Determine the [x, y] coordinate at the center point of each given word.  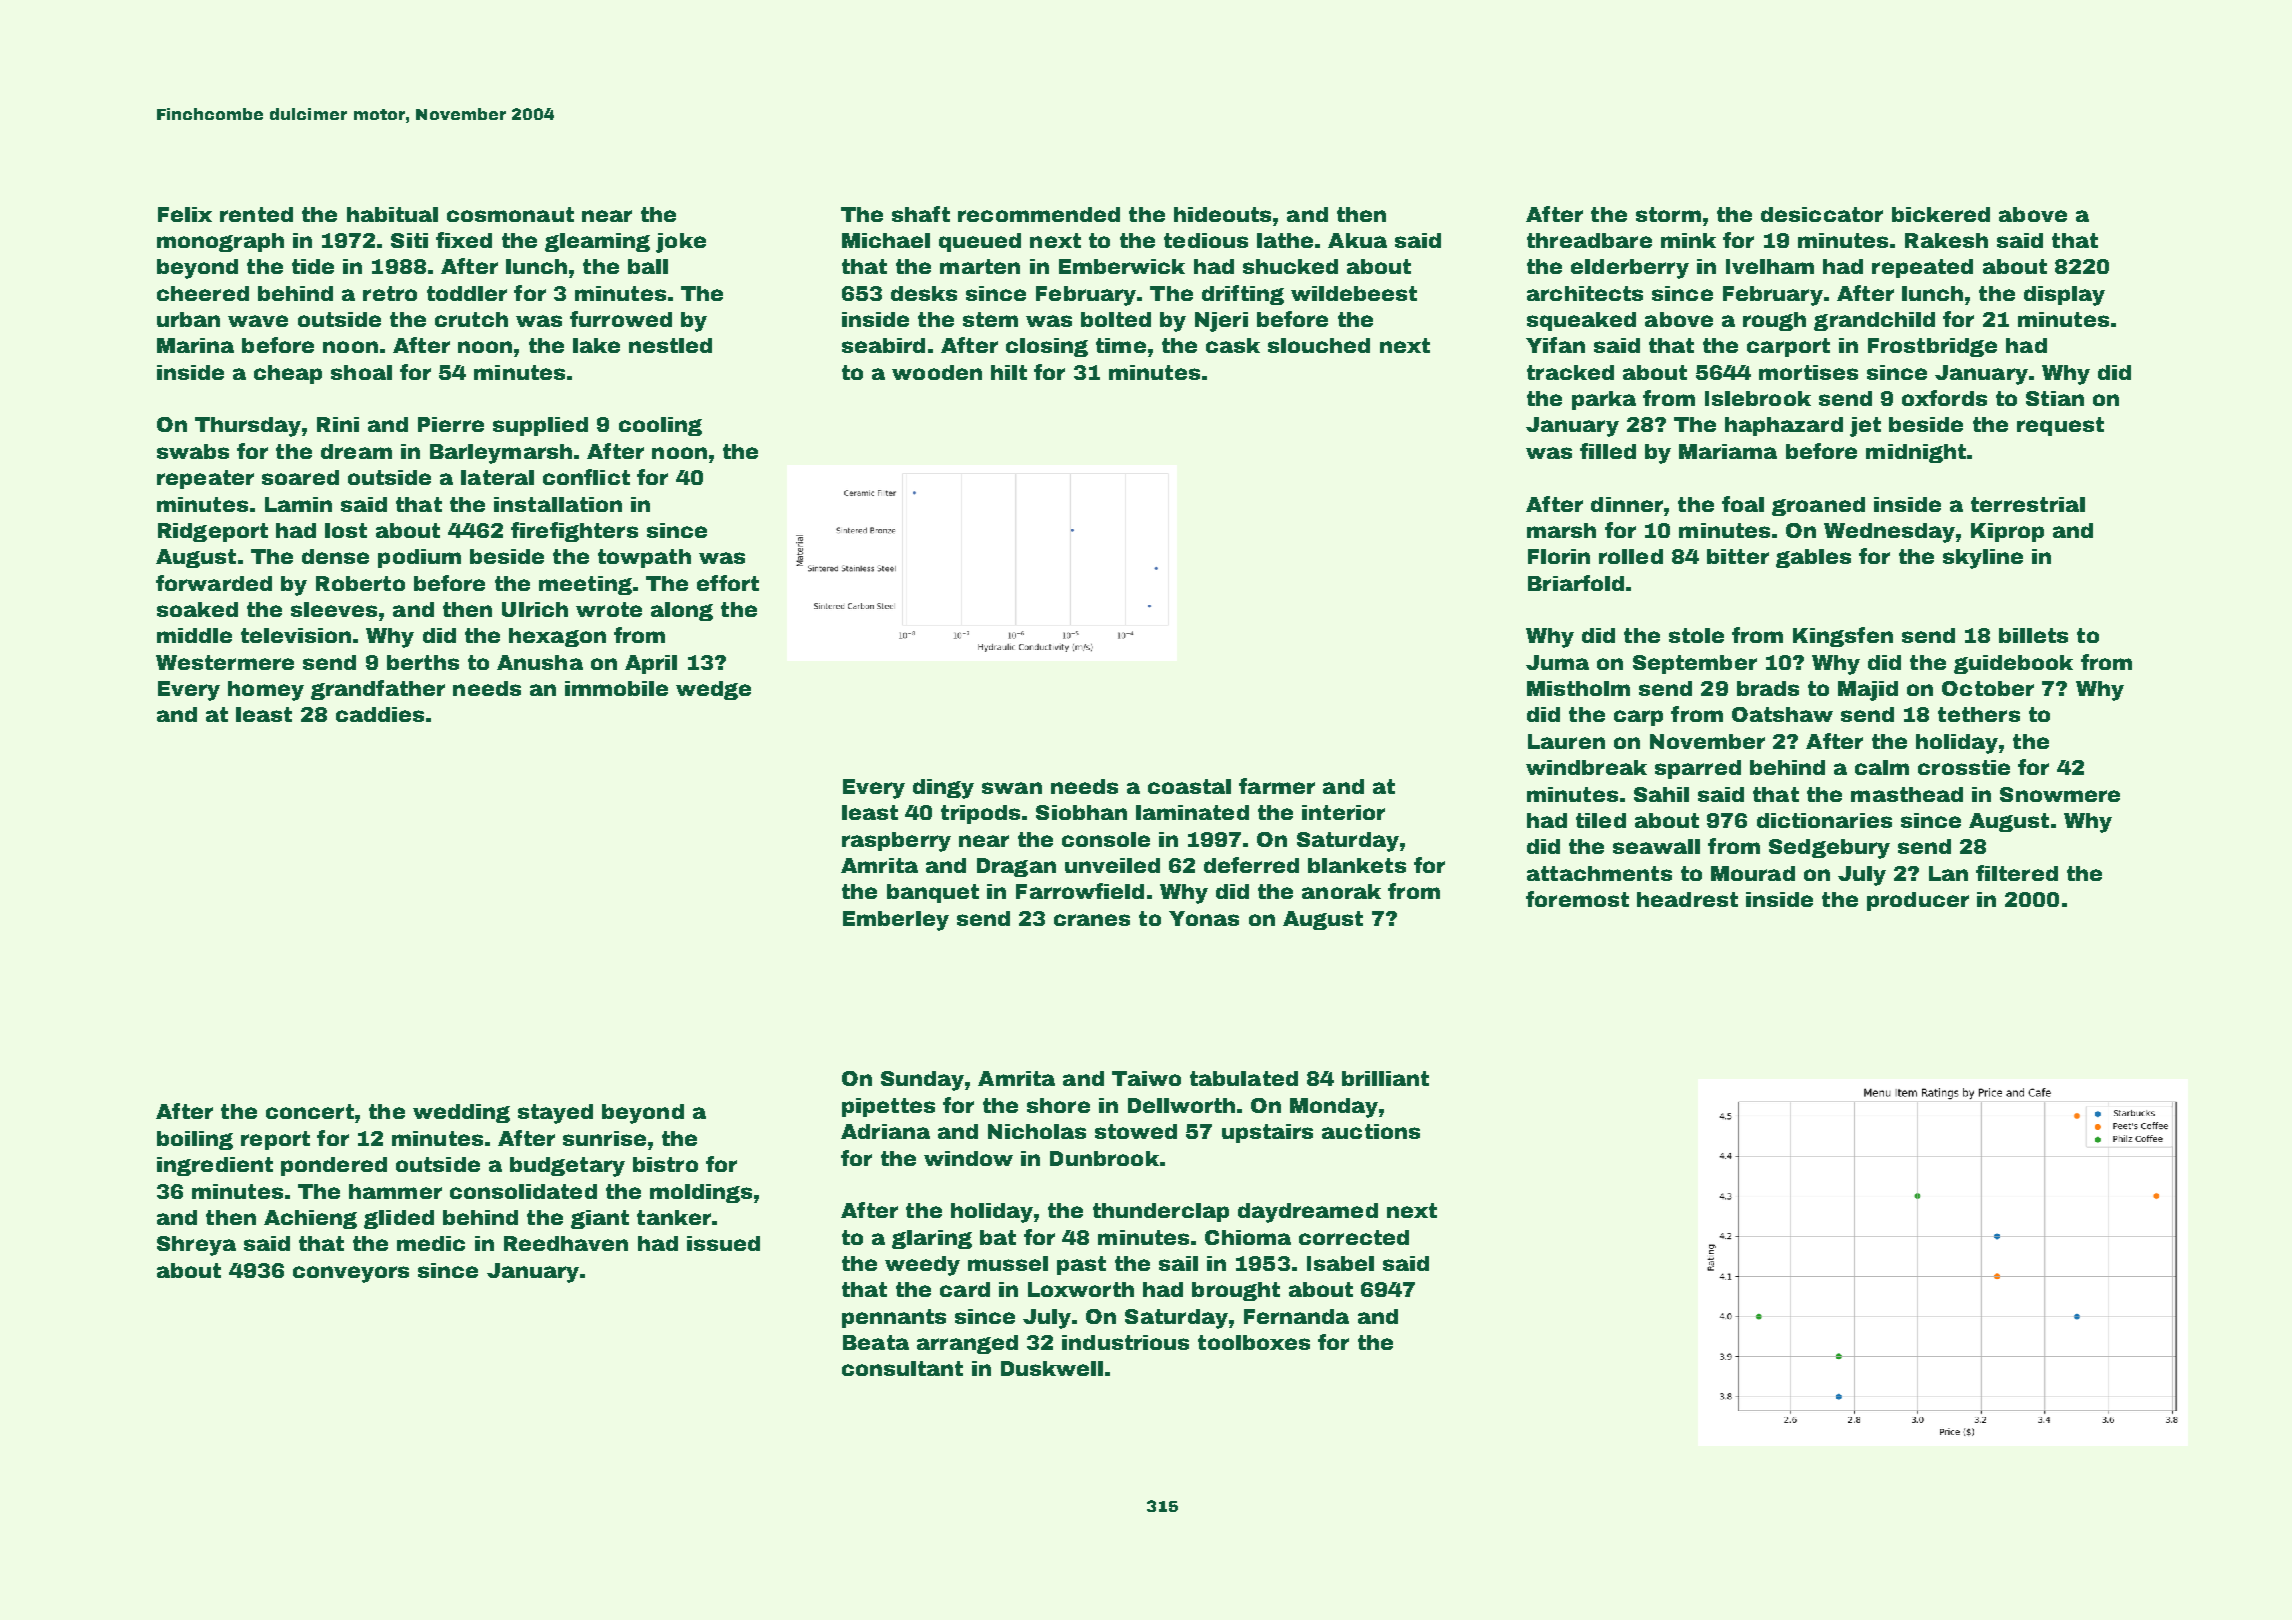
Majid [1868, 691]
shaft [921, 214]
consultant [902, 1368]
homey [266, 691]
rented [256, 214]
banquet [933, 893]
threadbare [1589, 240]
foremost [1577, 899]
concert [310, 1111]
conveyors [351, 1274]
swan [1012, 788]
